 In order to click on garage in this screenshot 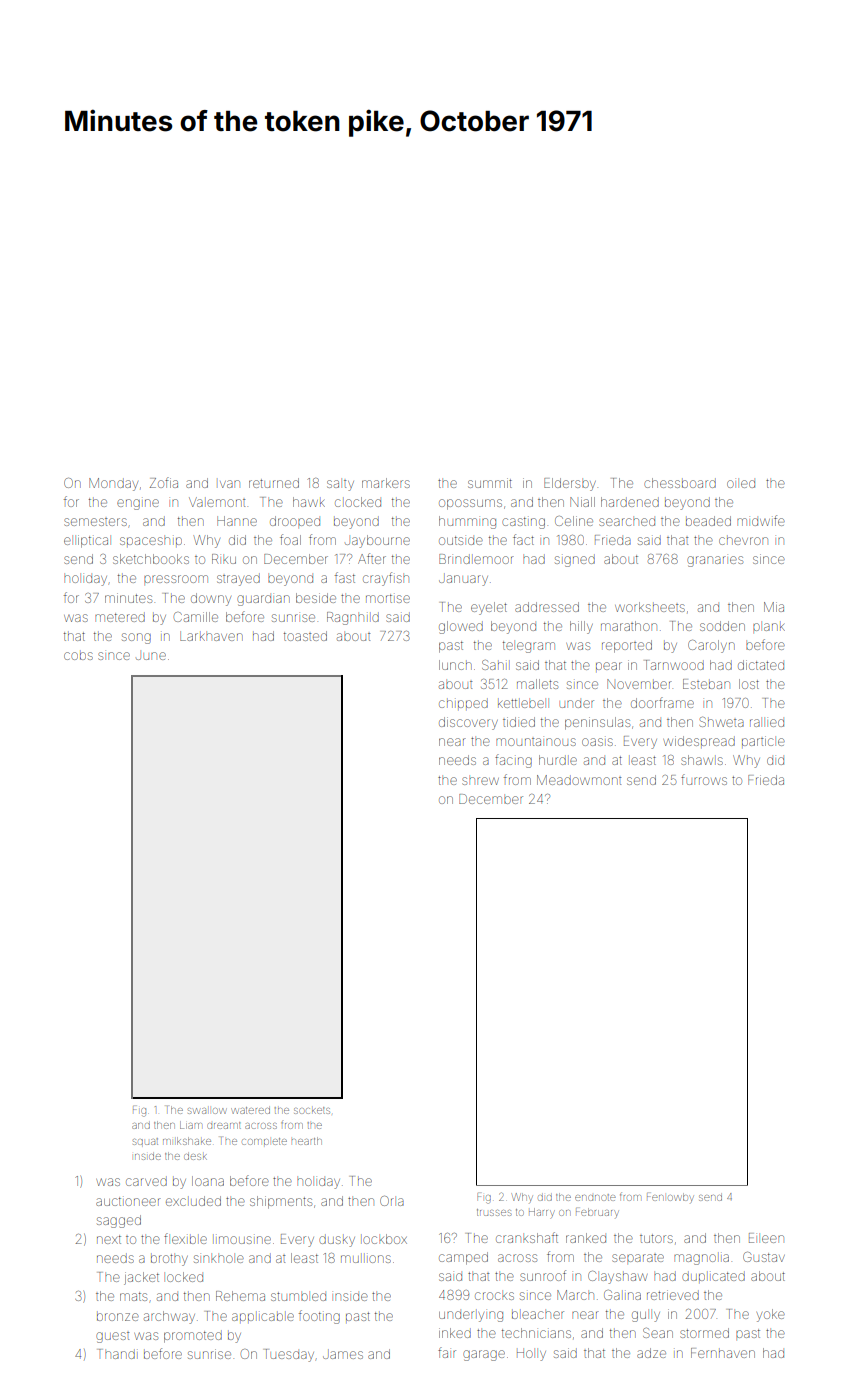, I will do `click(484, 1355)`.
